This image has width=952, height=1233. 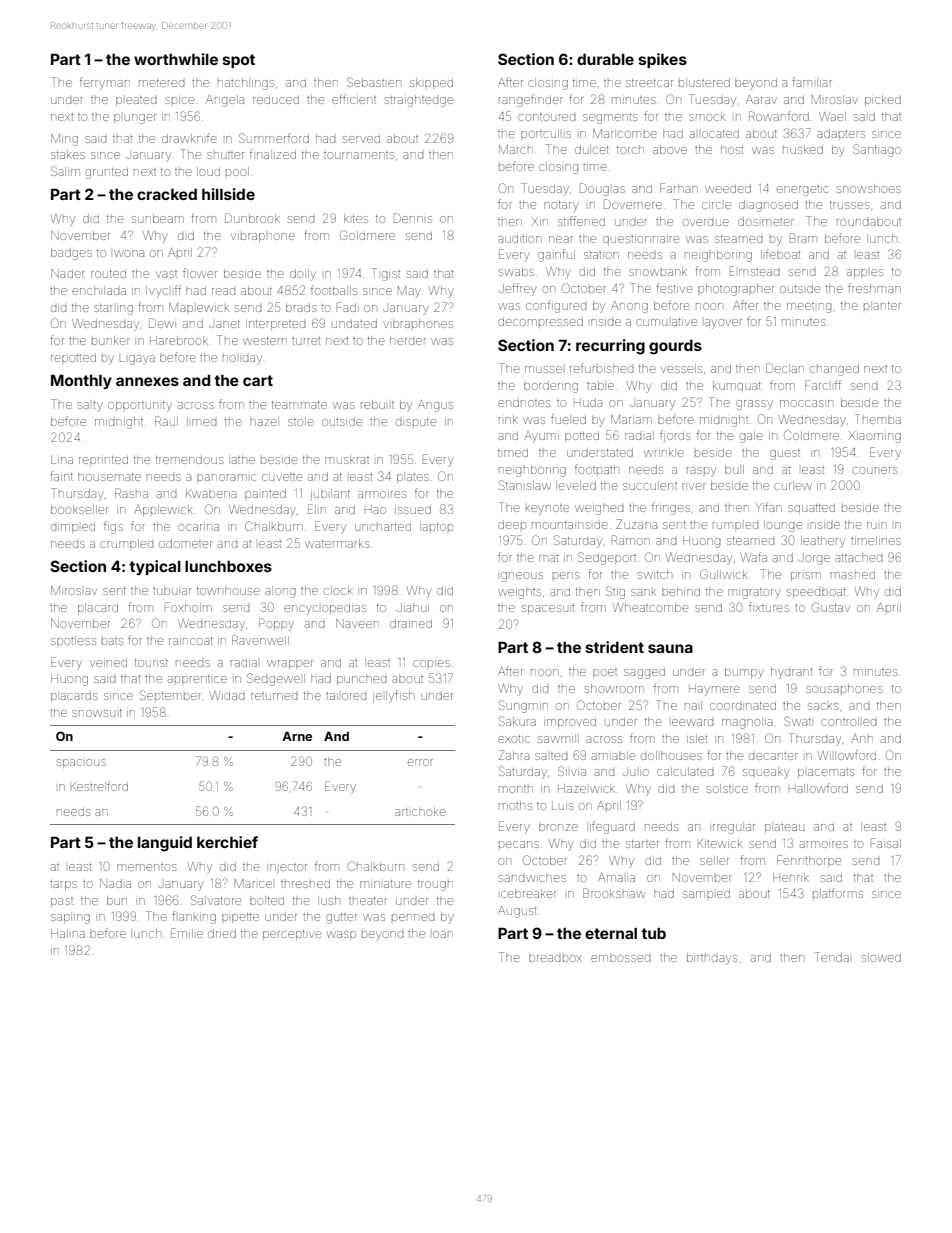 I want to click on Zahra, so click(x=513, y=755).
